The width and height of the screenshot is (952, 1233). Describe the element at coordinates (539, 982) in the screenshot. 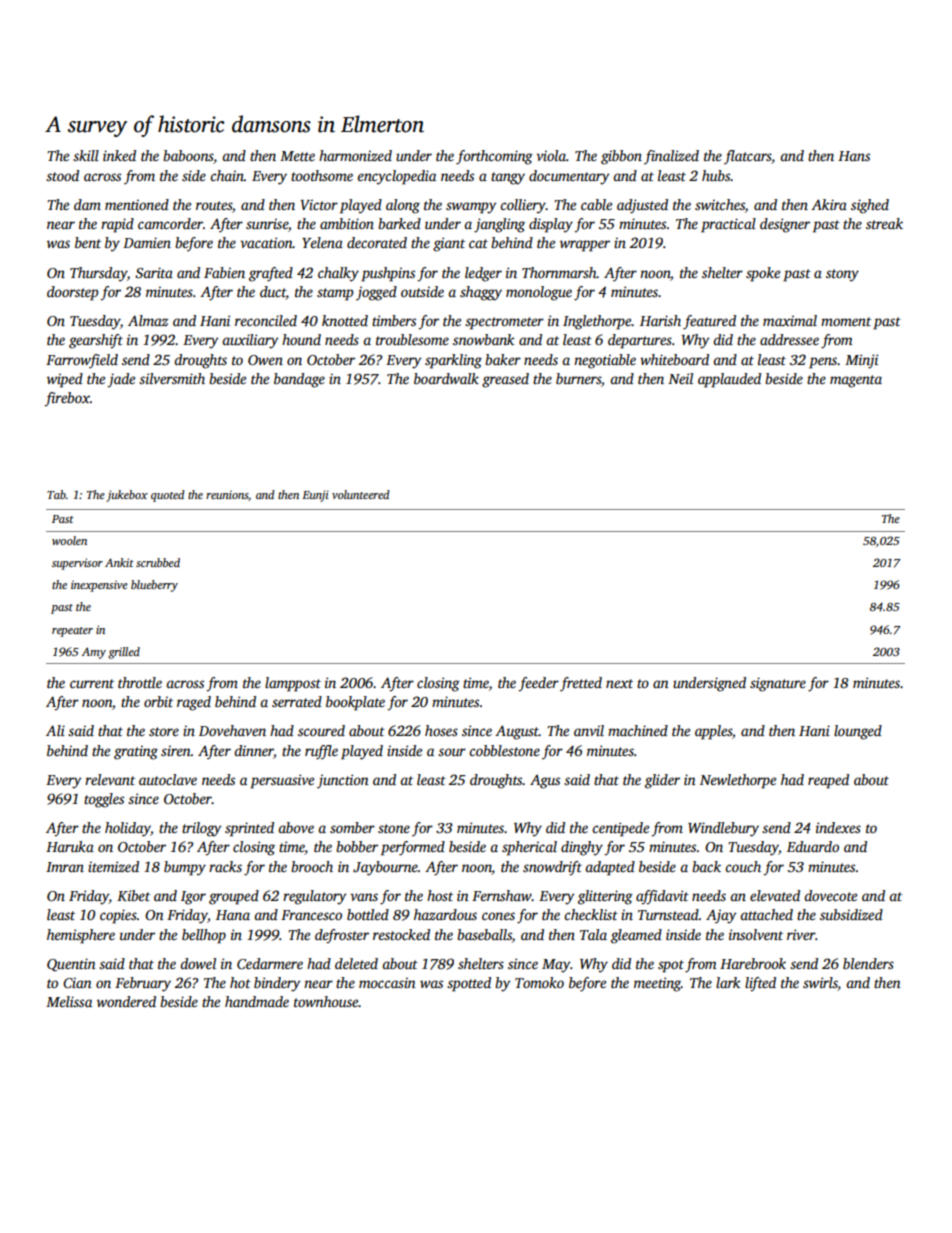

I see `Tomoko` at that location.
